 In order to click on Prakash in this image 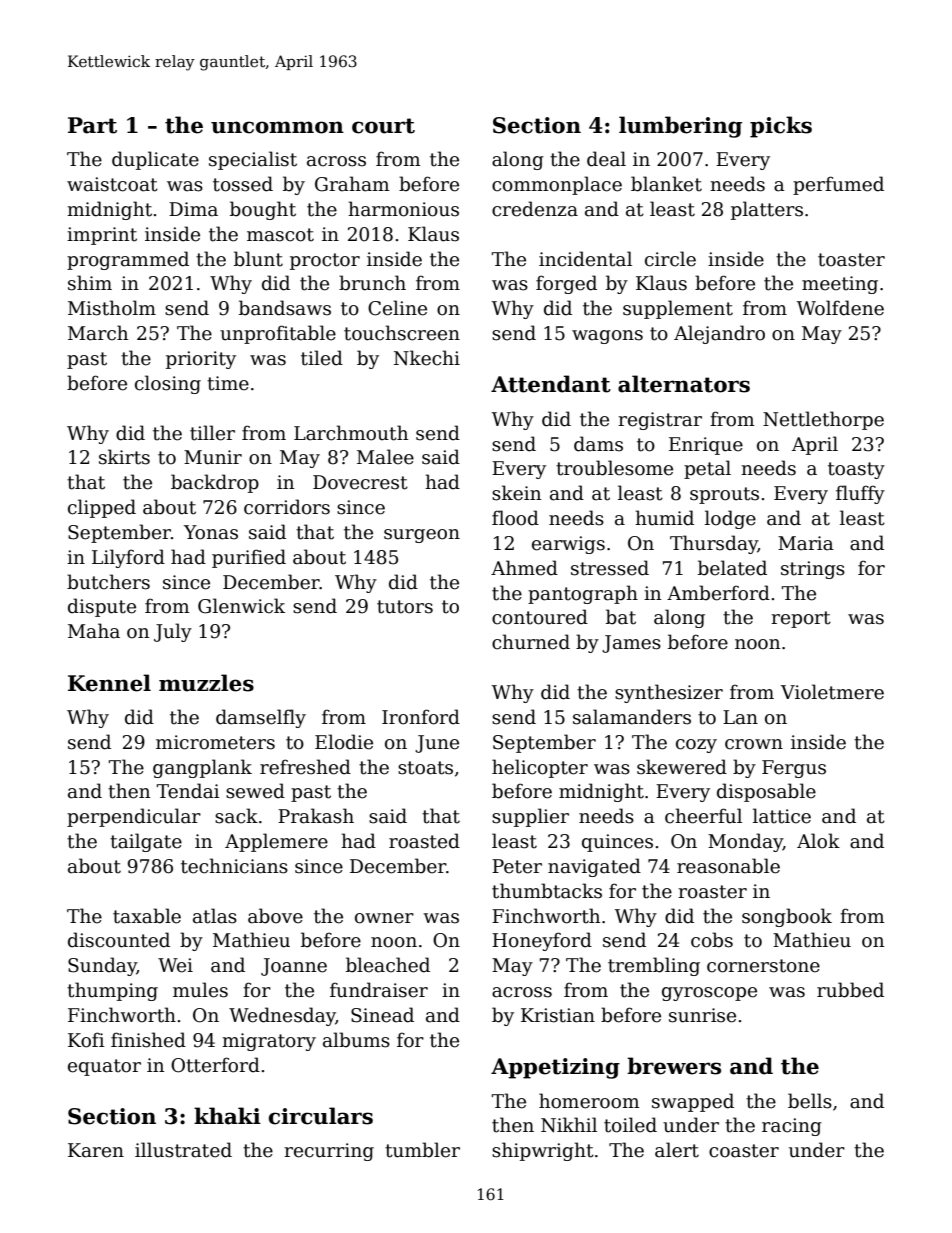, I will do `click(316, 816)`.
